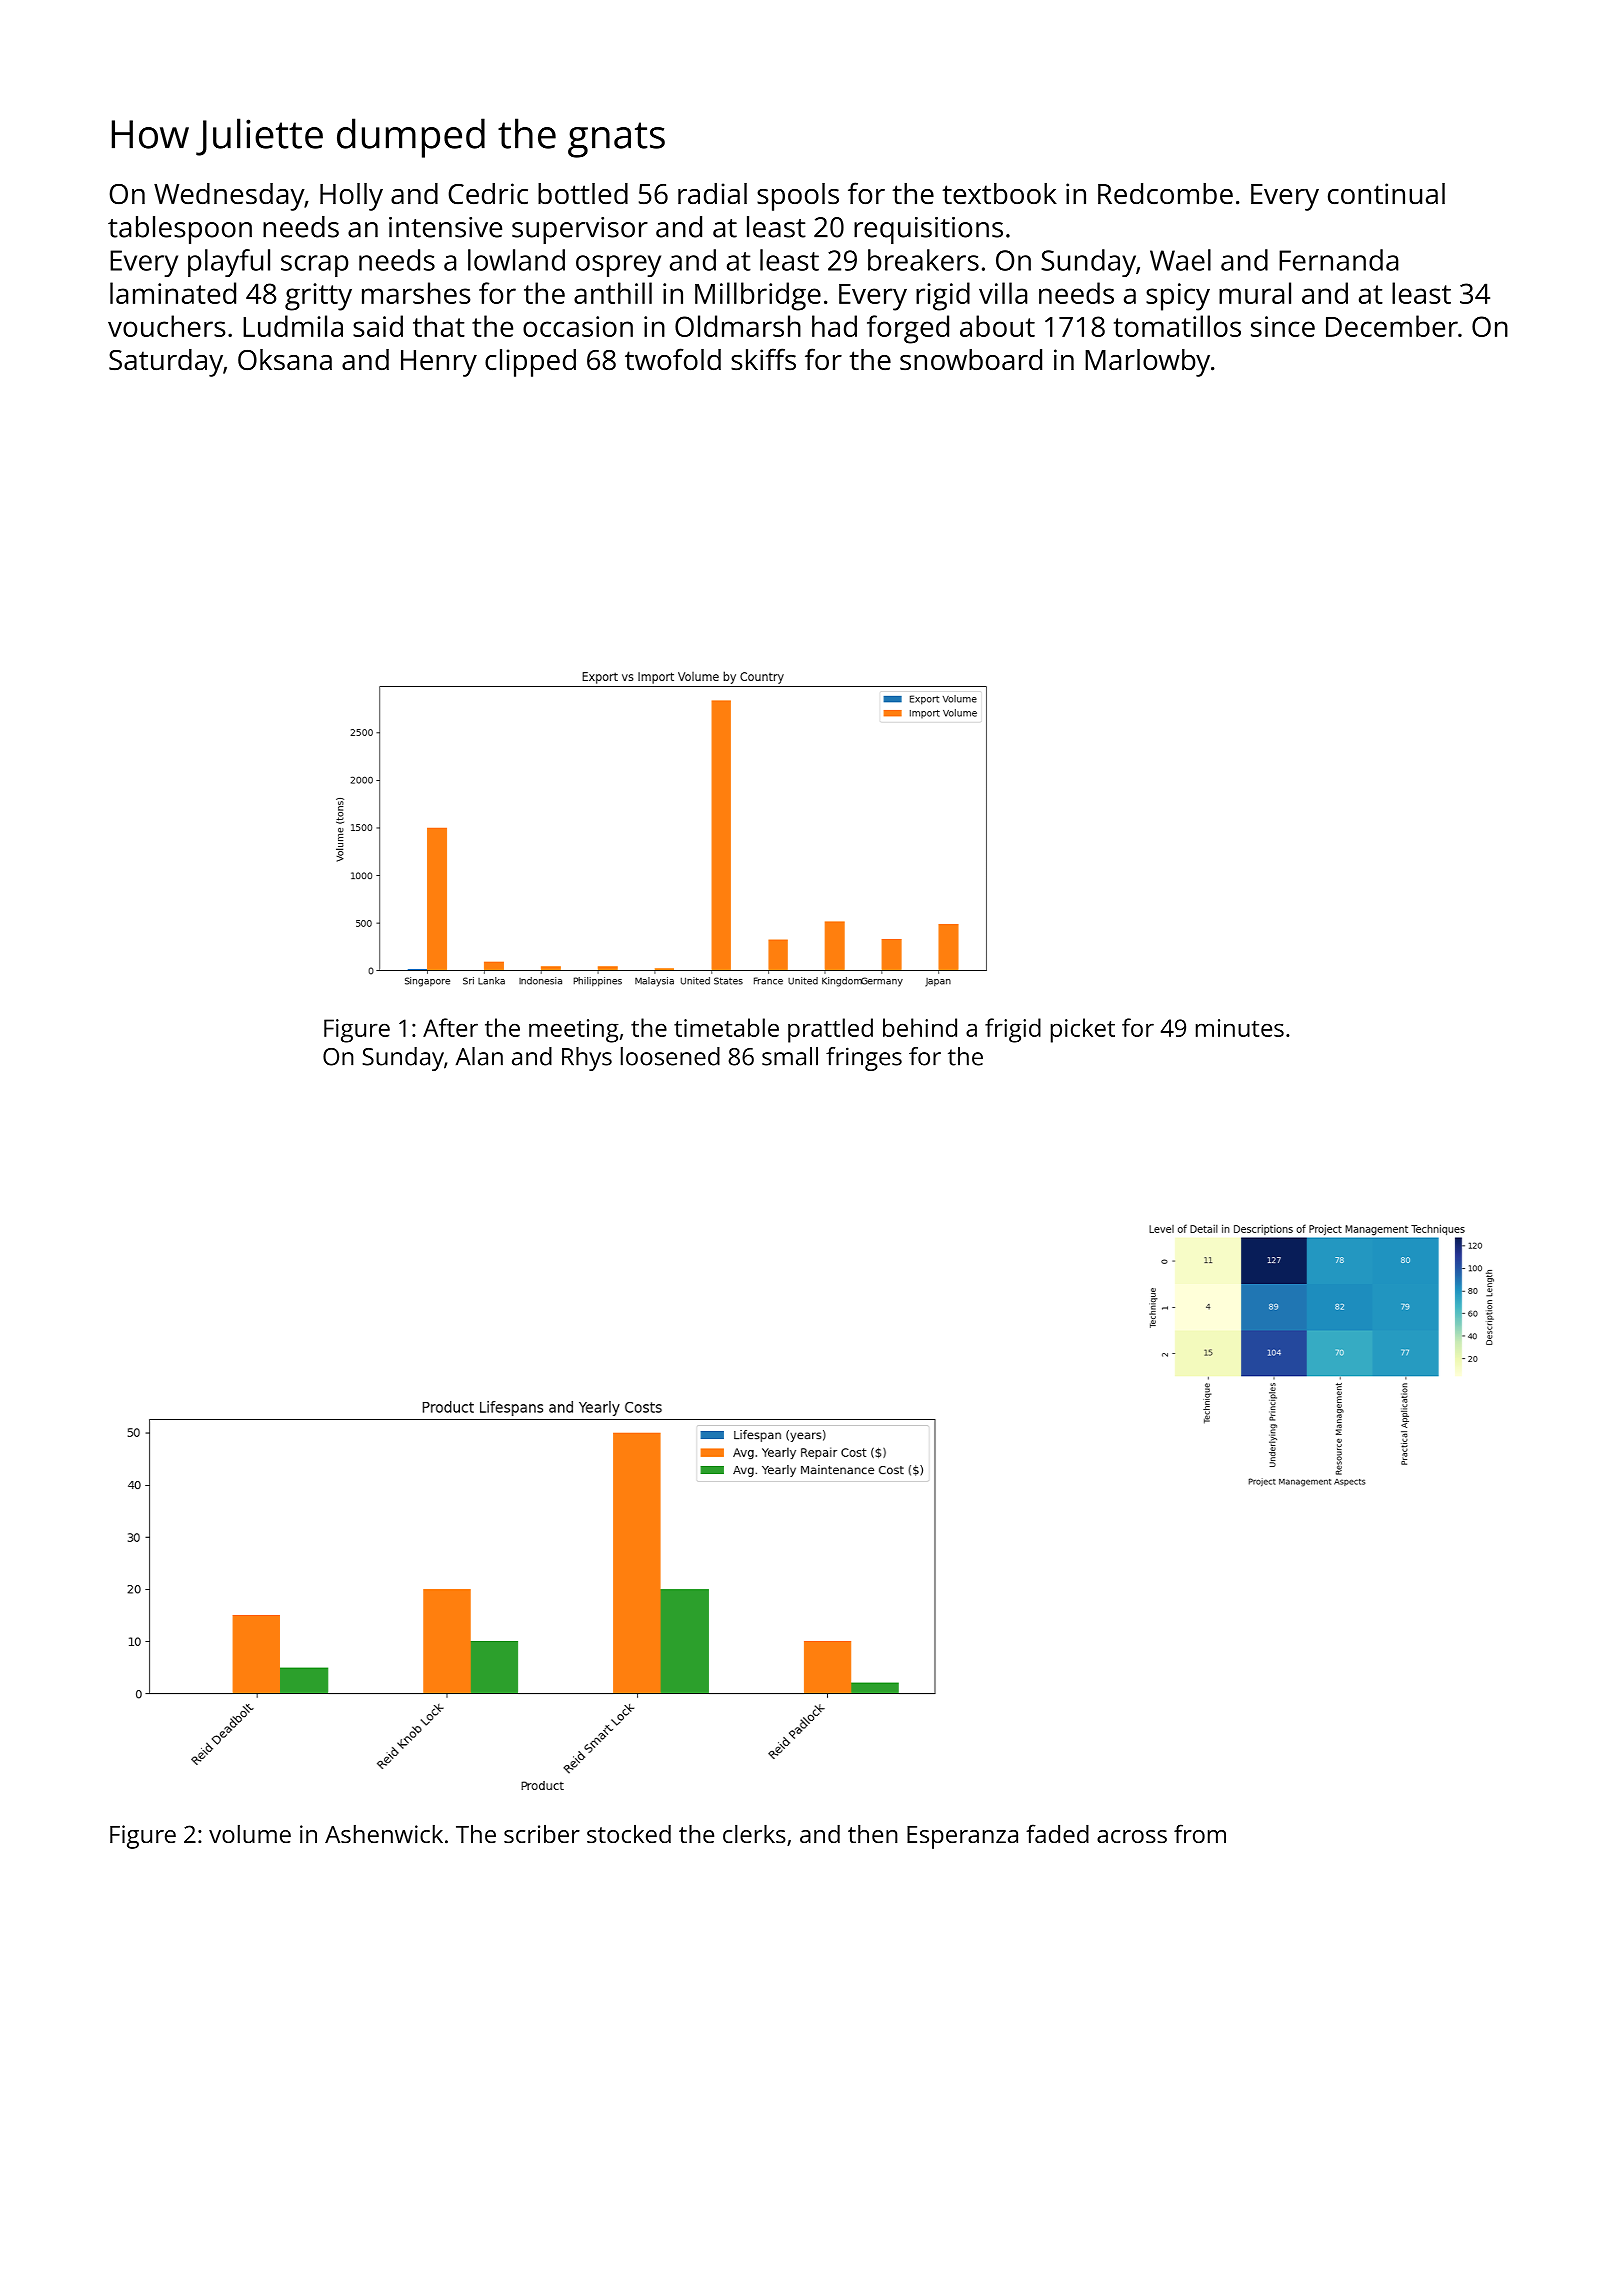 Image resolution: width=1620 pixels, height=2292 pixels. I want to click on tablespoon, so click(180, 230).
